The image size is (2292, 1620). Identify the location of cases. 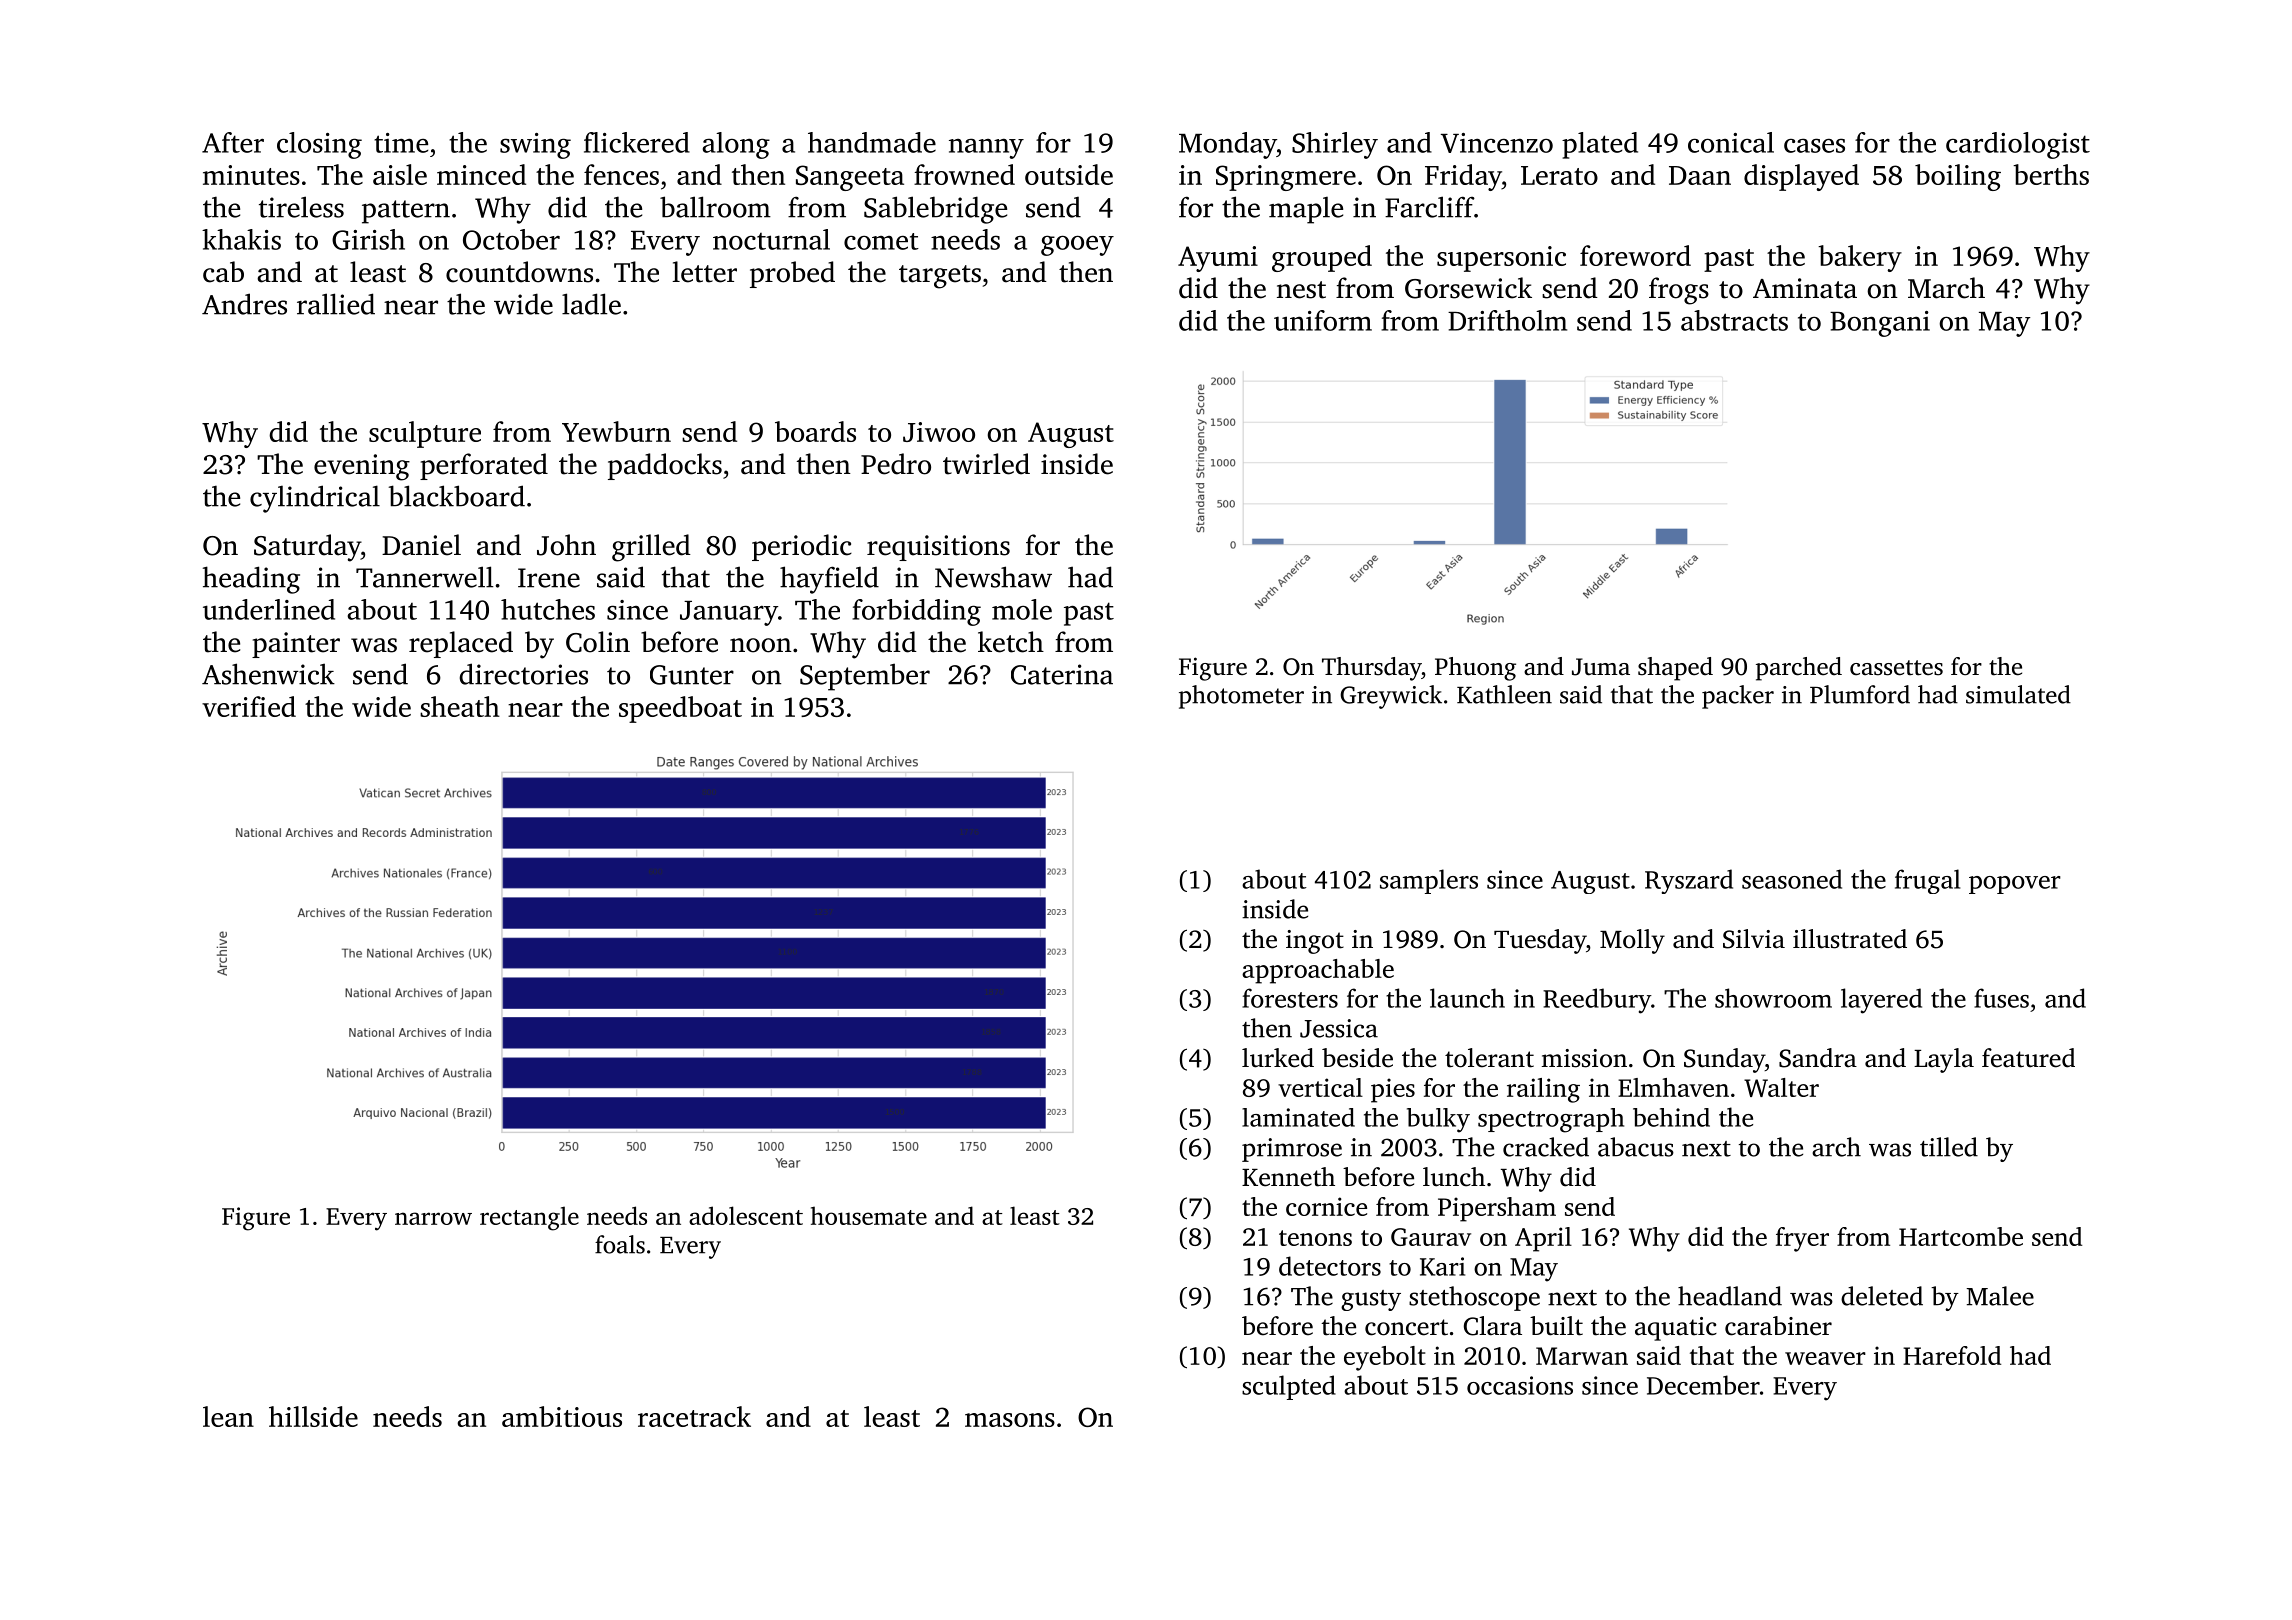
(1814, 145).
